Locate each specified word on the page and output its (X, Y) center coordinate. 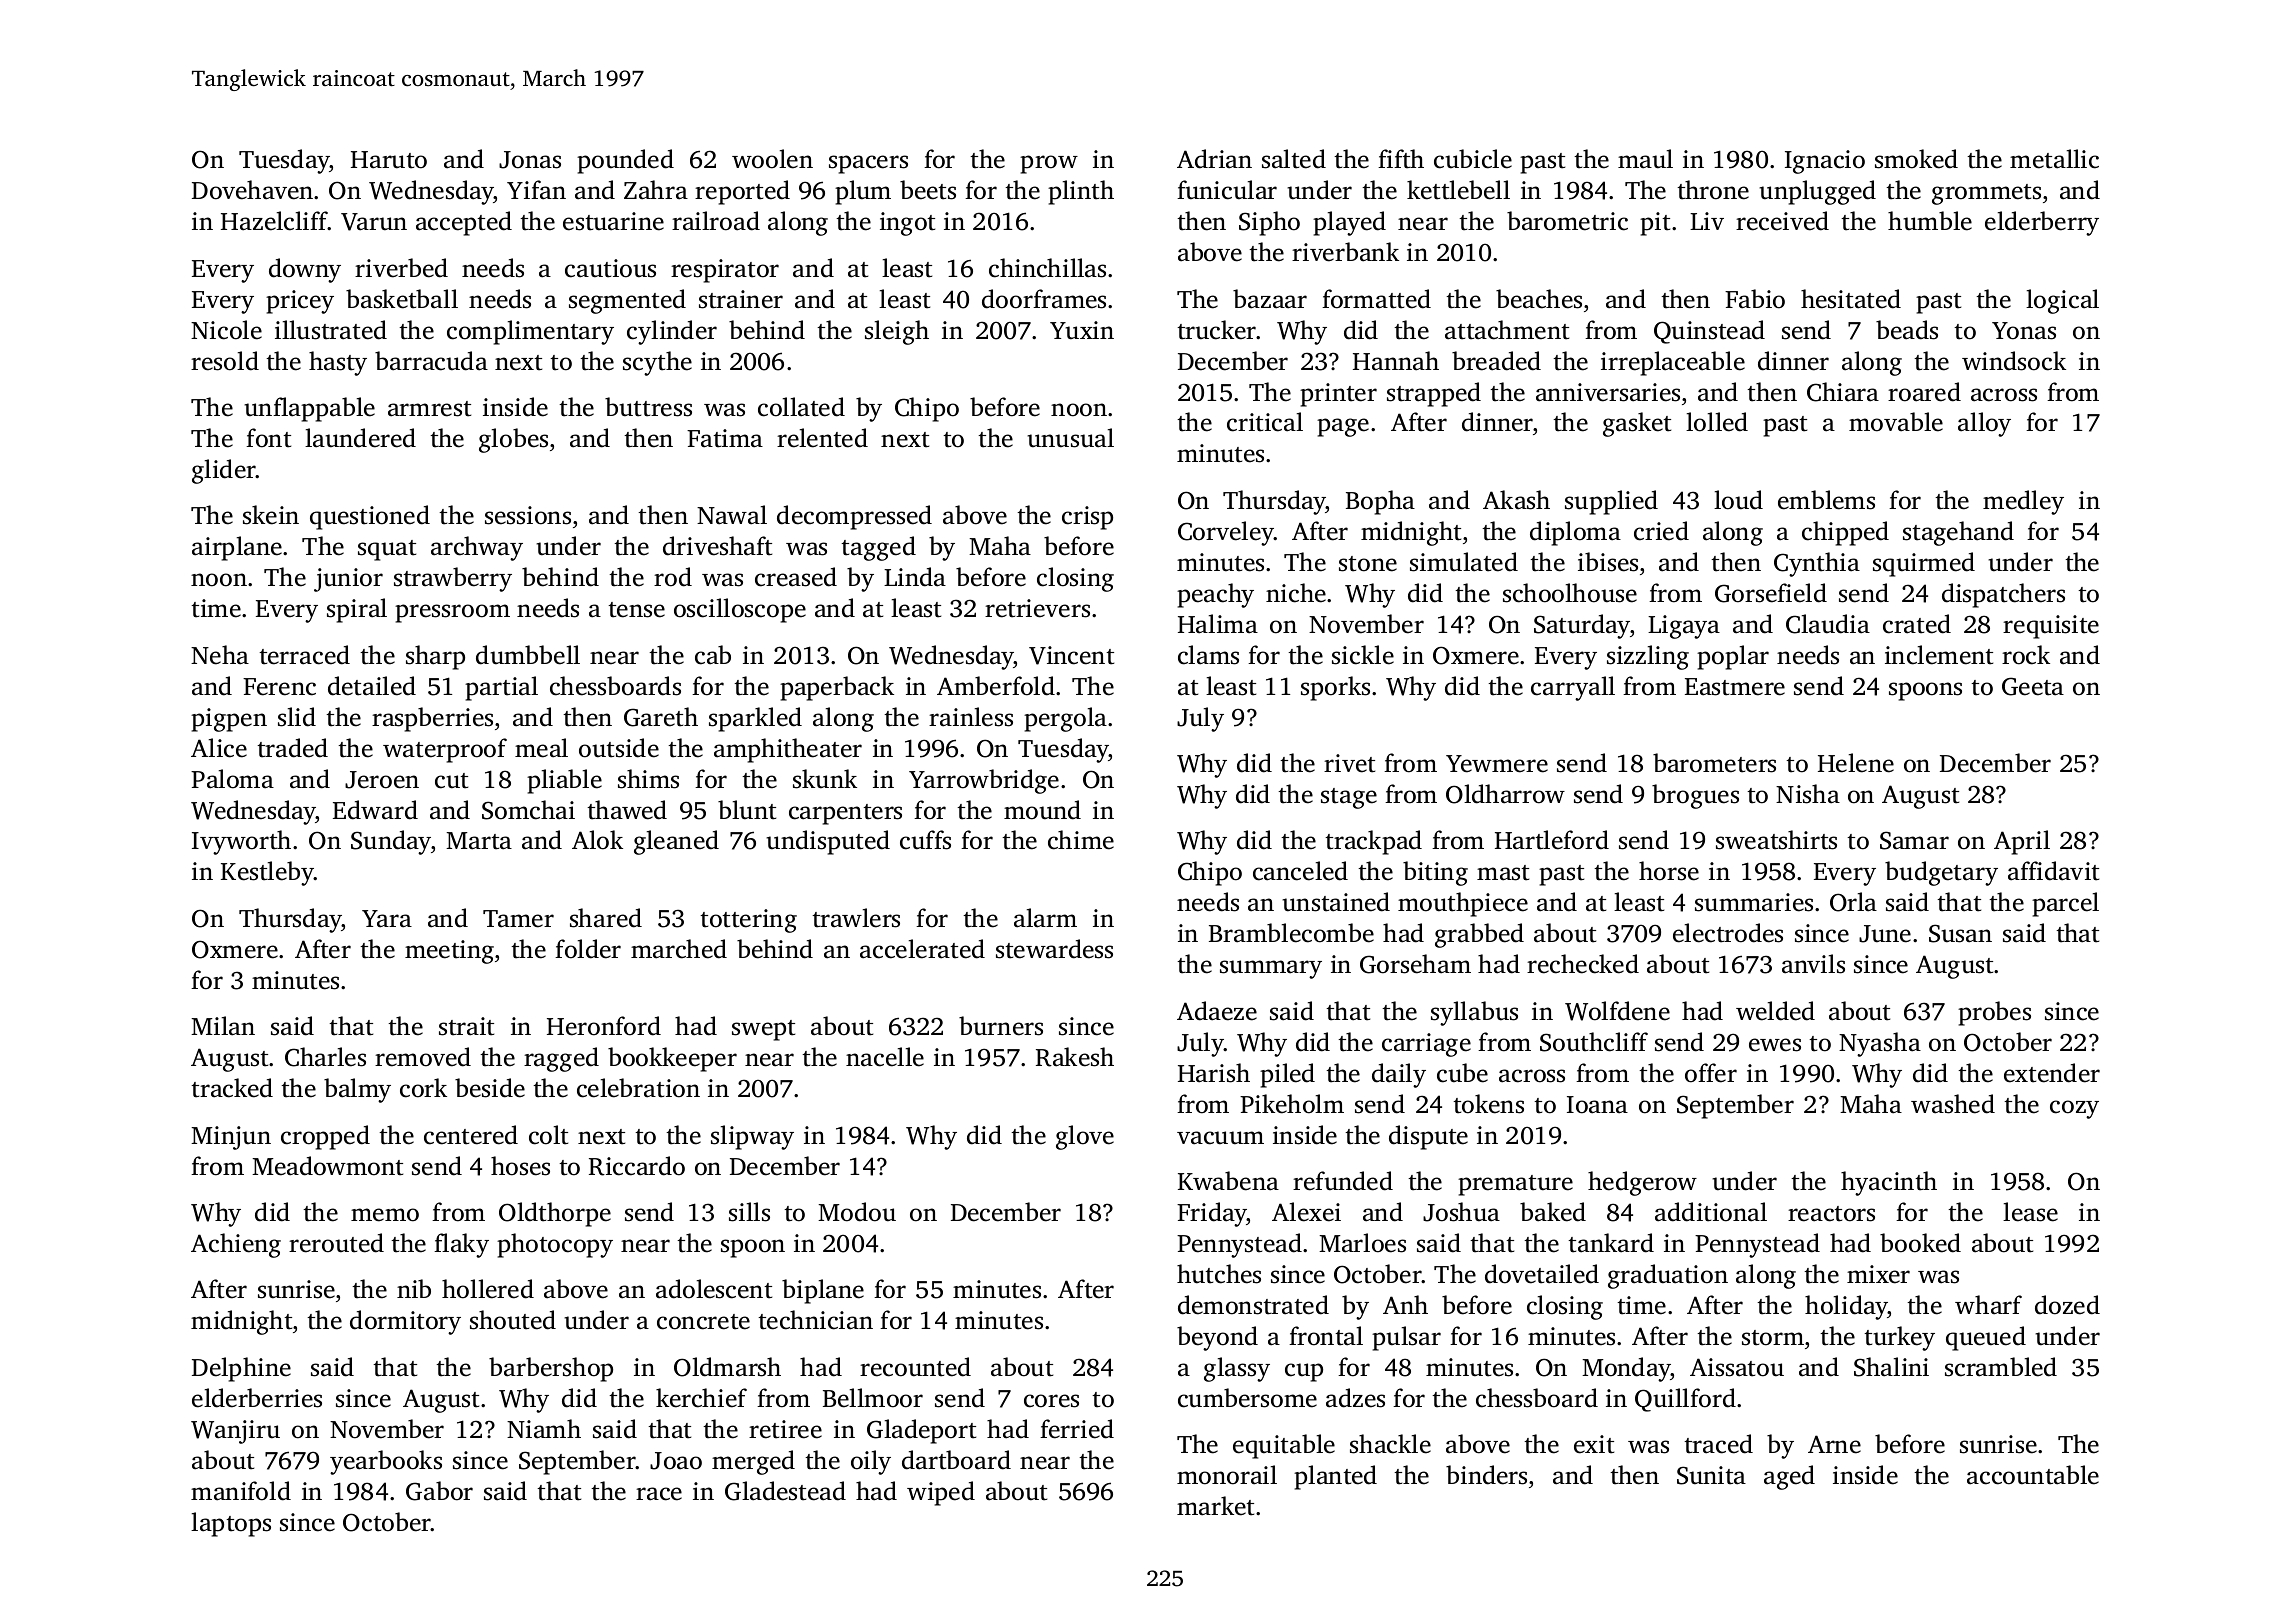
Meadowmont (327, 1166)
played (1349, 223)
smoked (1916, 159)
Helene (1856, 763)
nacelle (885, 1057)
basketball (402, 299)
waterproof (445, 750)
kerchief (701, 1398)
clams (1208, 655)
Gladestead (785, 1491)
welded (1775, 1011)
